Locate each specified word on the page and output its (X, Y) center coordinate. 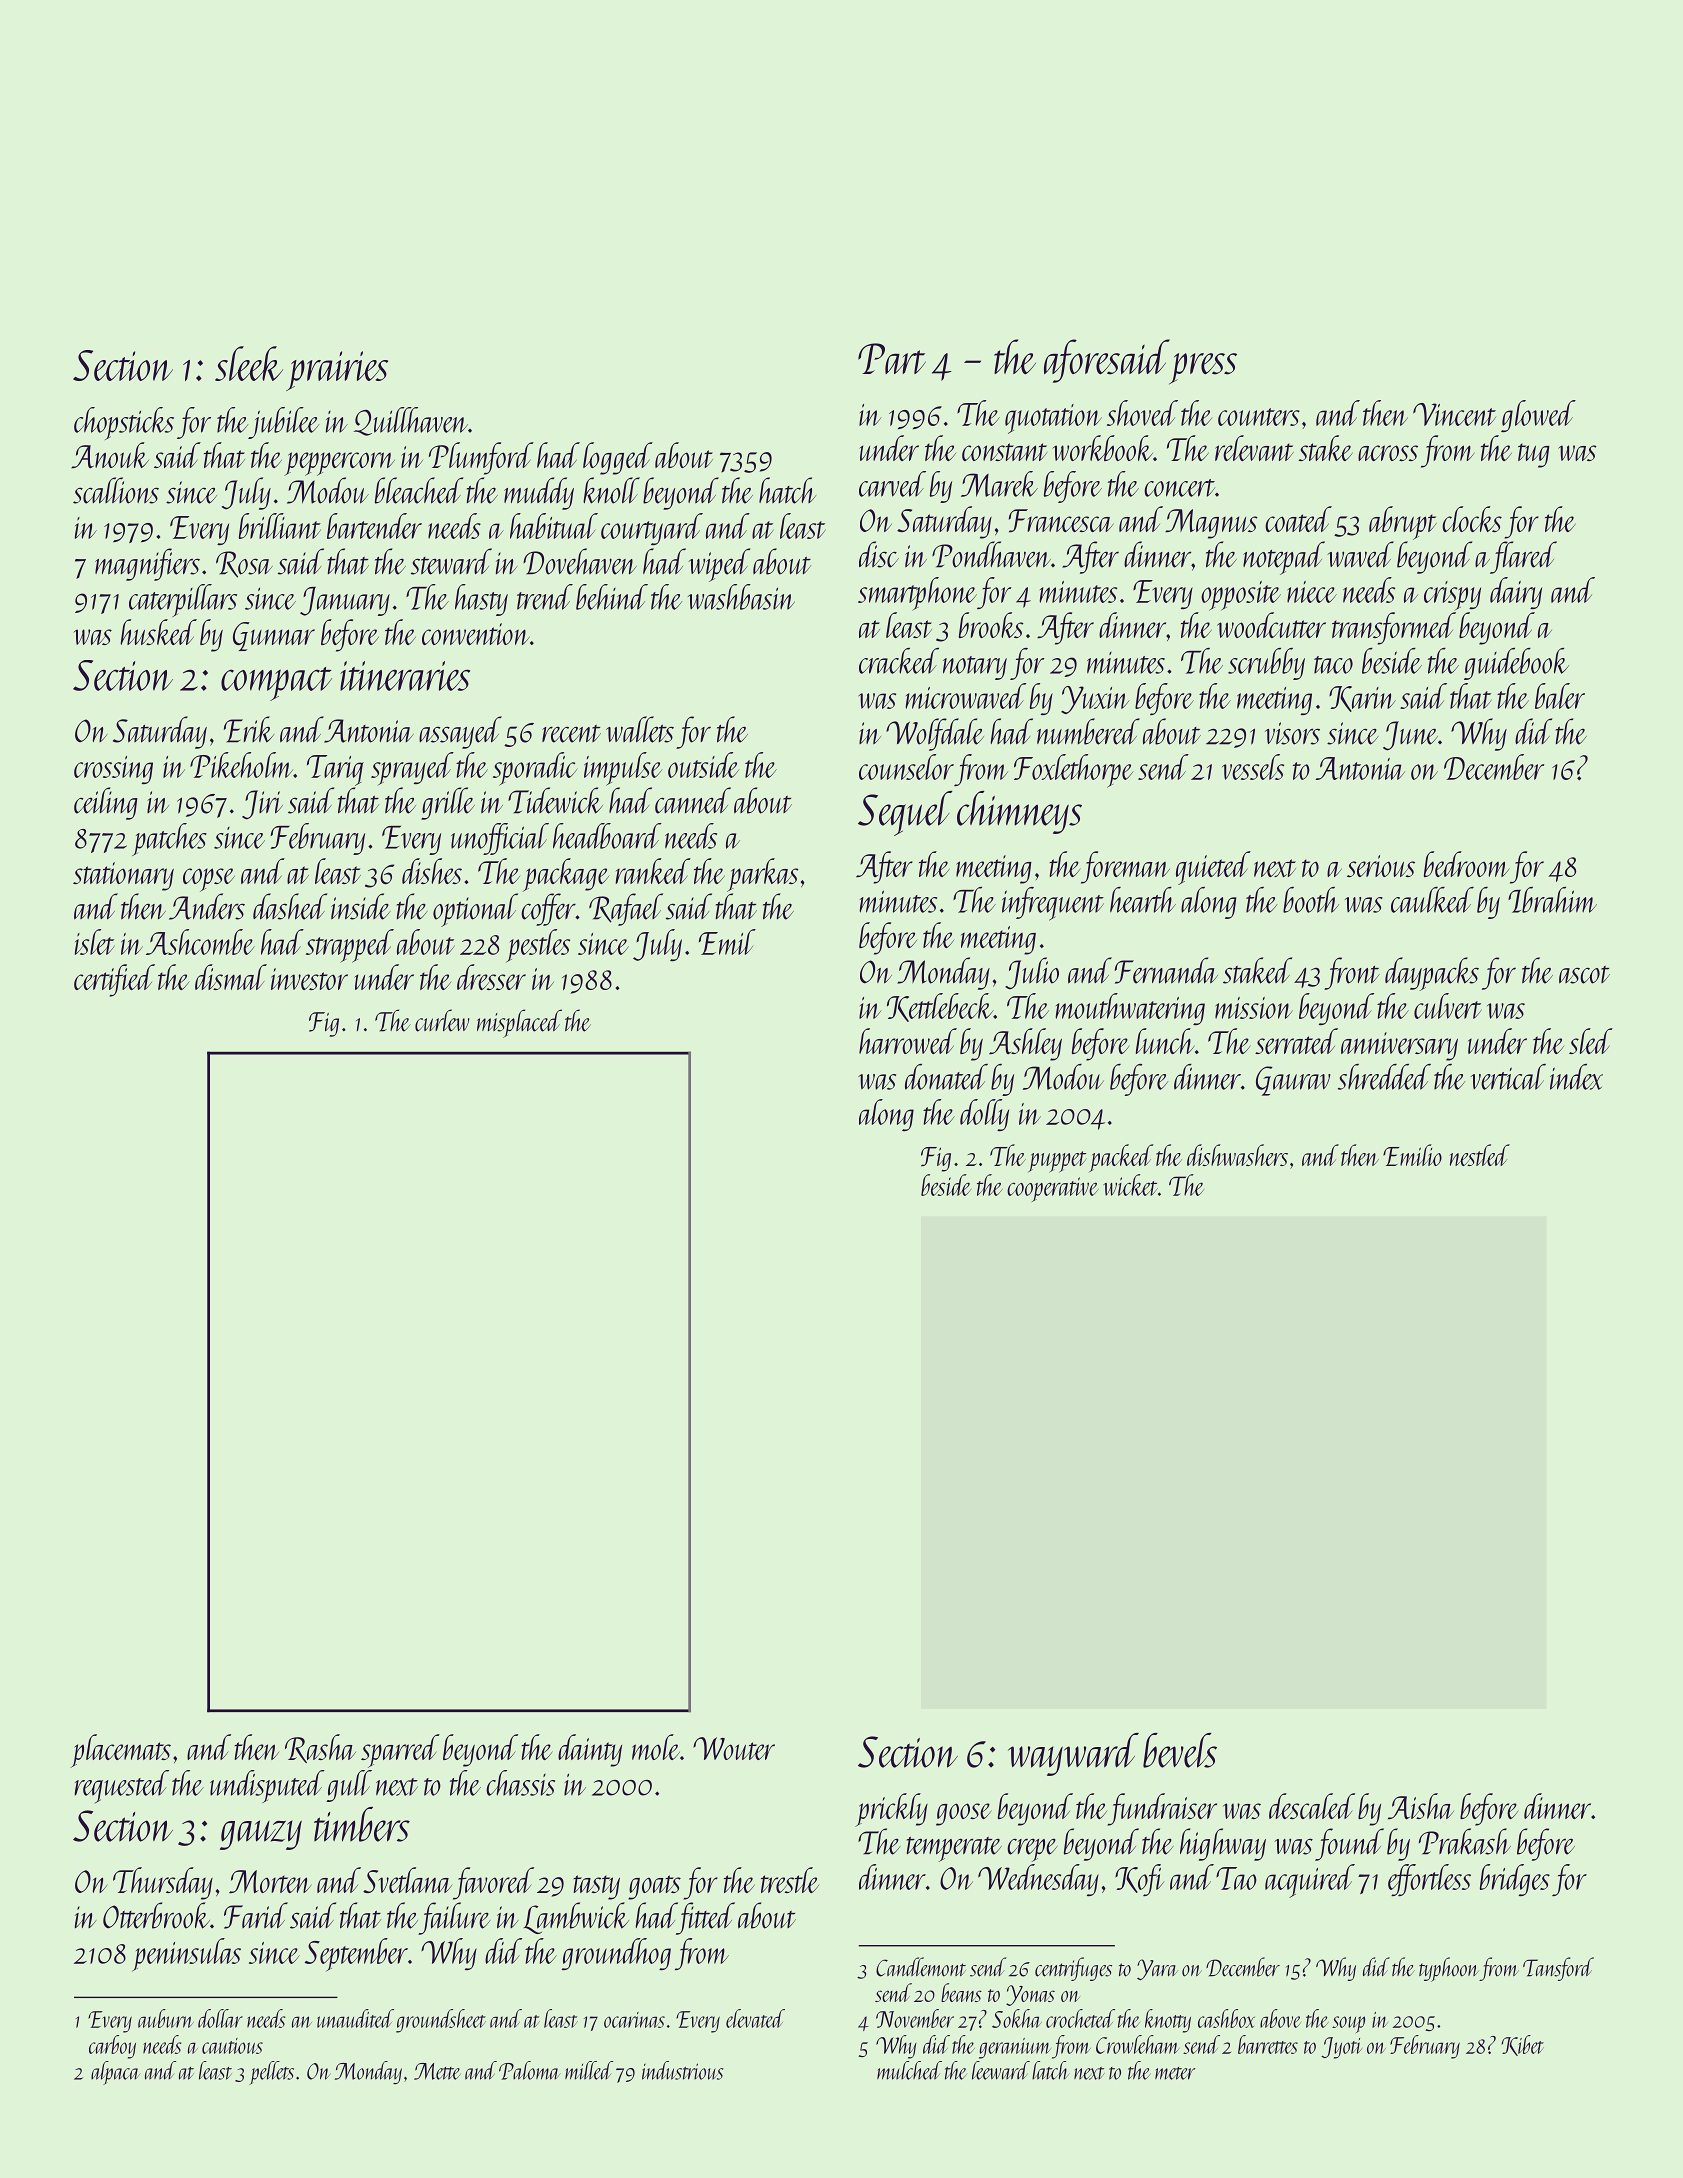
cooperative (1053, 1189)
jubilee (283, 423)
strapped (350, 946)
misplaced (519, 1023)
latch (1050, 2070)
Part (892, 358)
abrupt (1403, 523)
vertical (1508, 1077)
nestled (1480, 1155)
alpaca (115, 2073)
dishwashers (1237, 1155)
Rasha (320, 1748)
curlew (442, 1020)
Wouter (734, 1748)
